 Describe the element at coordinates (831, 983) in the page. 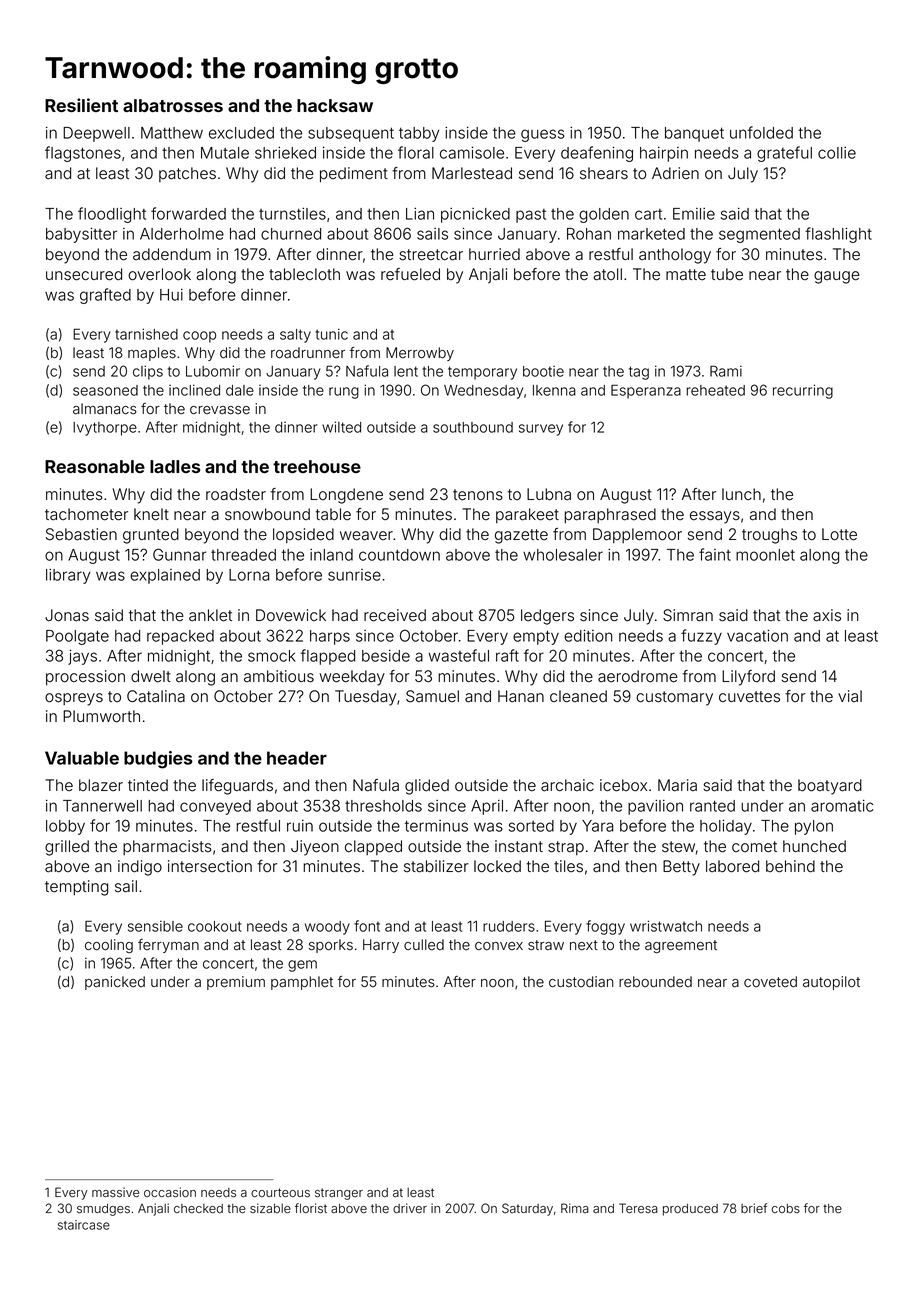

I see `autopilot` at that location.
